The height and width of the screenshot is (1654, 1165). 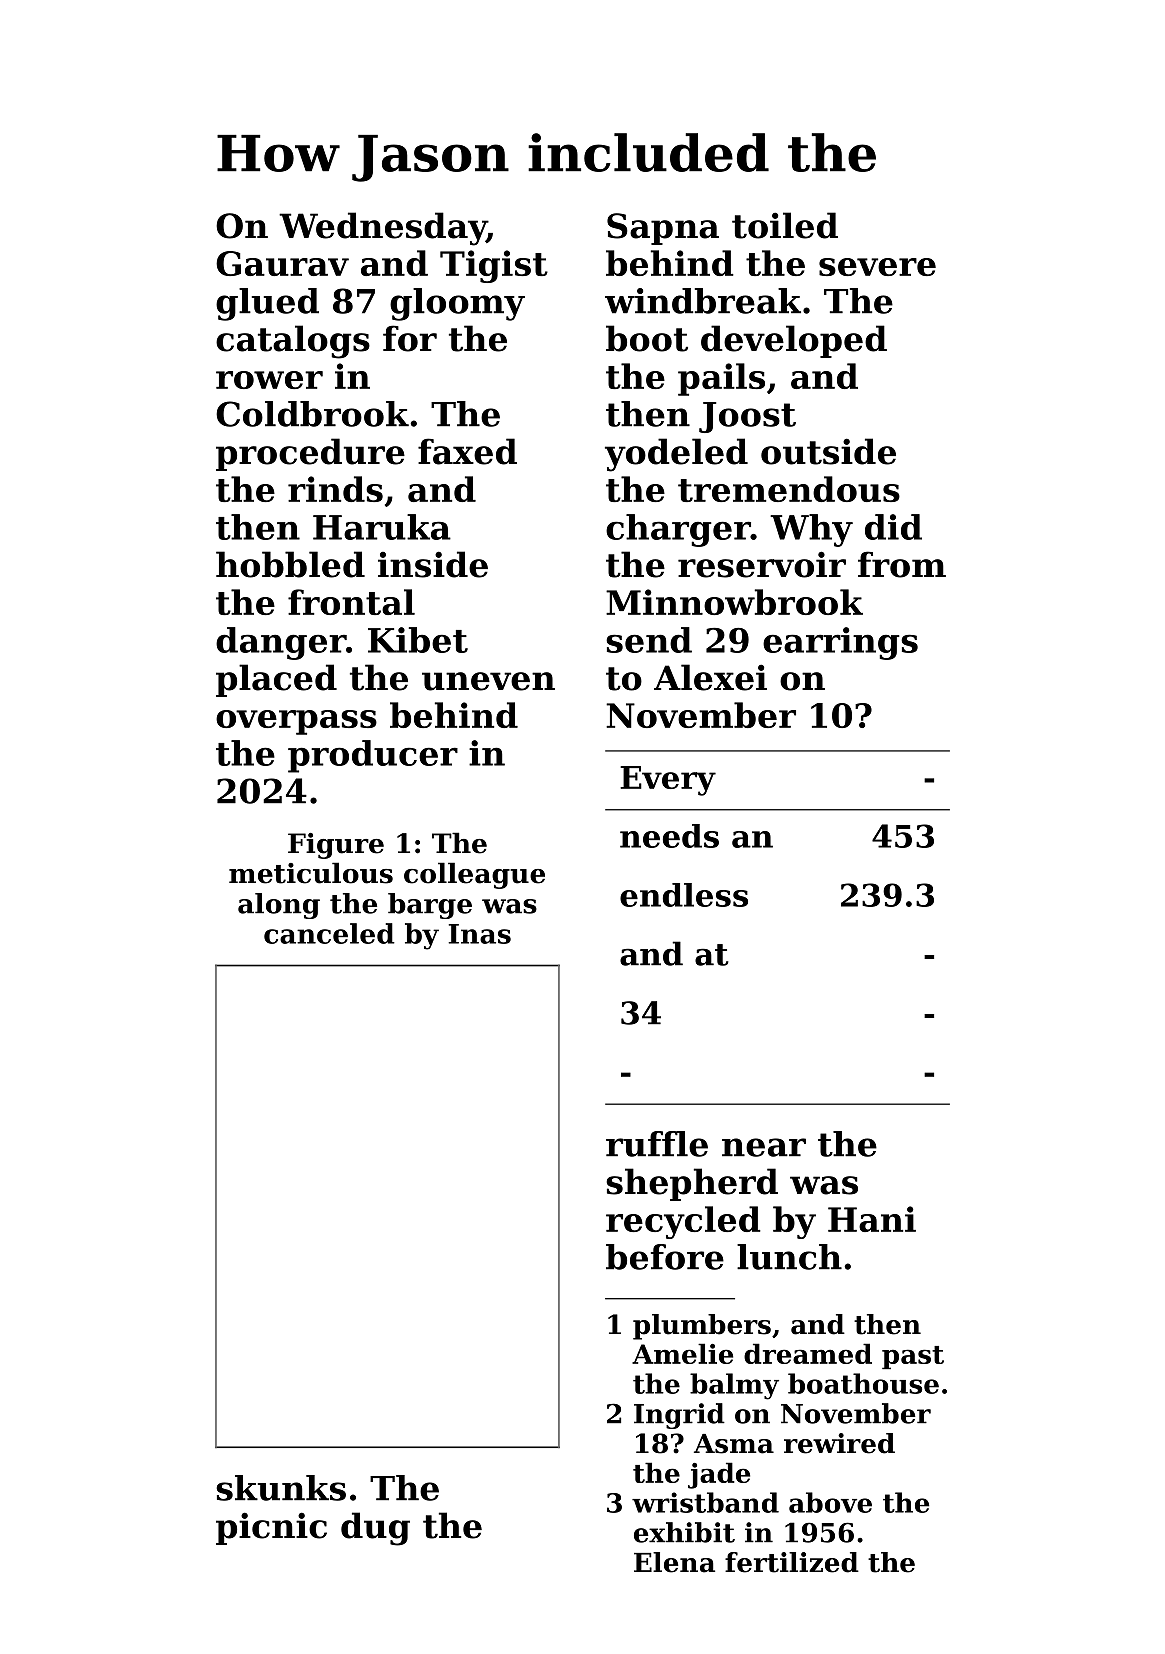 I want to click on Sapna, so click(x=663, y=229).
